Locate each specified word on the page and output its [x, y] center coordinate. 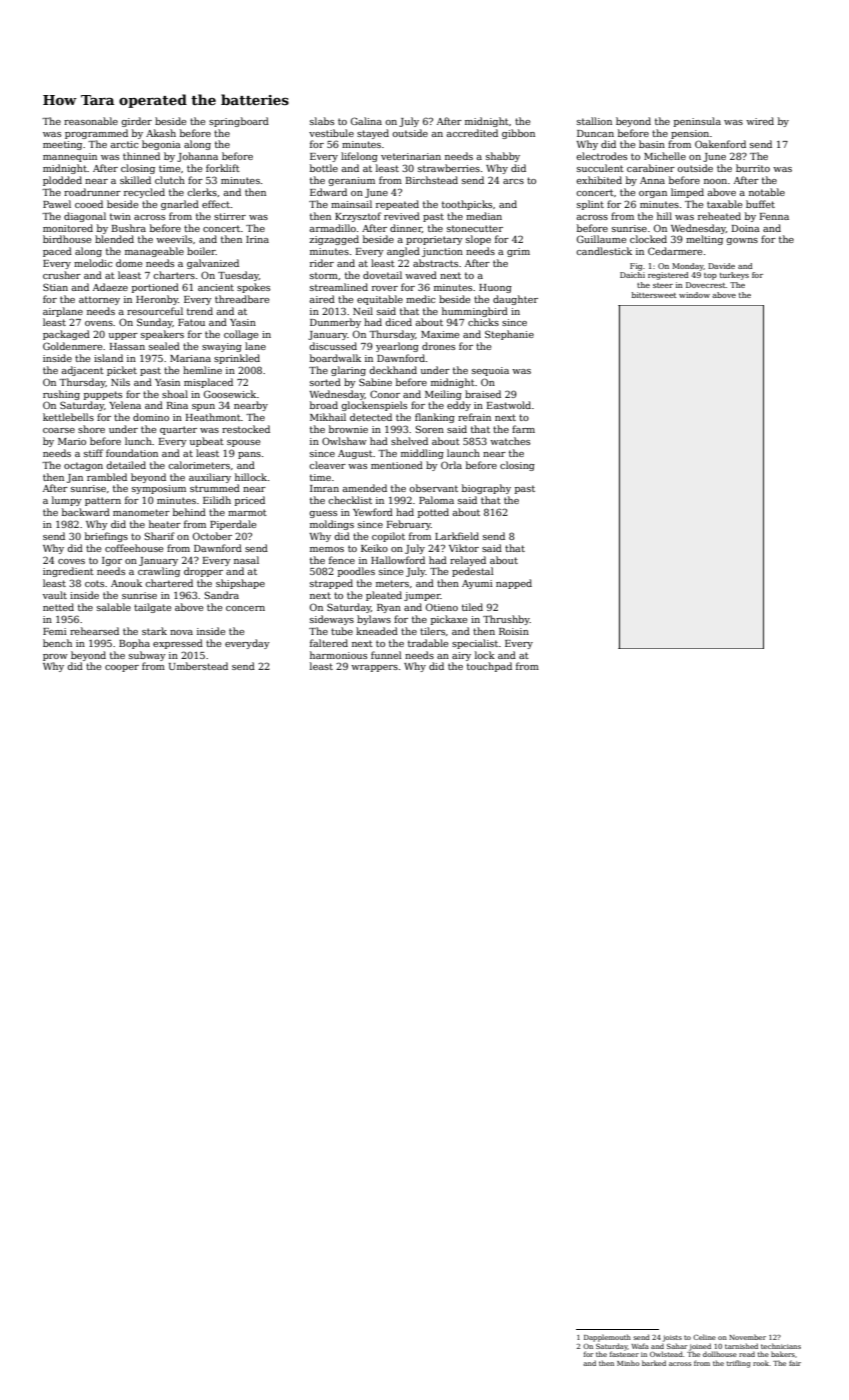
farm [523, 429]
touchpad [489, 667]
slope [478, 240]
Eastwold [509, 405]
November [747, 1337]
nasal [246, 560]
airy [461, 656]
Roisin [514, 631]
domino [151, 417]
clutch [170, 180]
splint [590, 205]
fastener [624, 1354]
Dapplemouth [607, 1338]
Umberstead [198, 666]
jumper [422, 596]
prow [55, 657]
